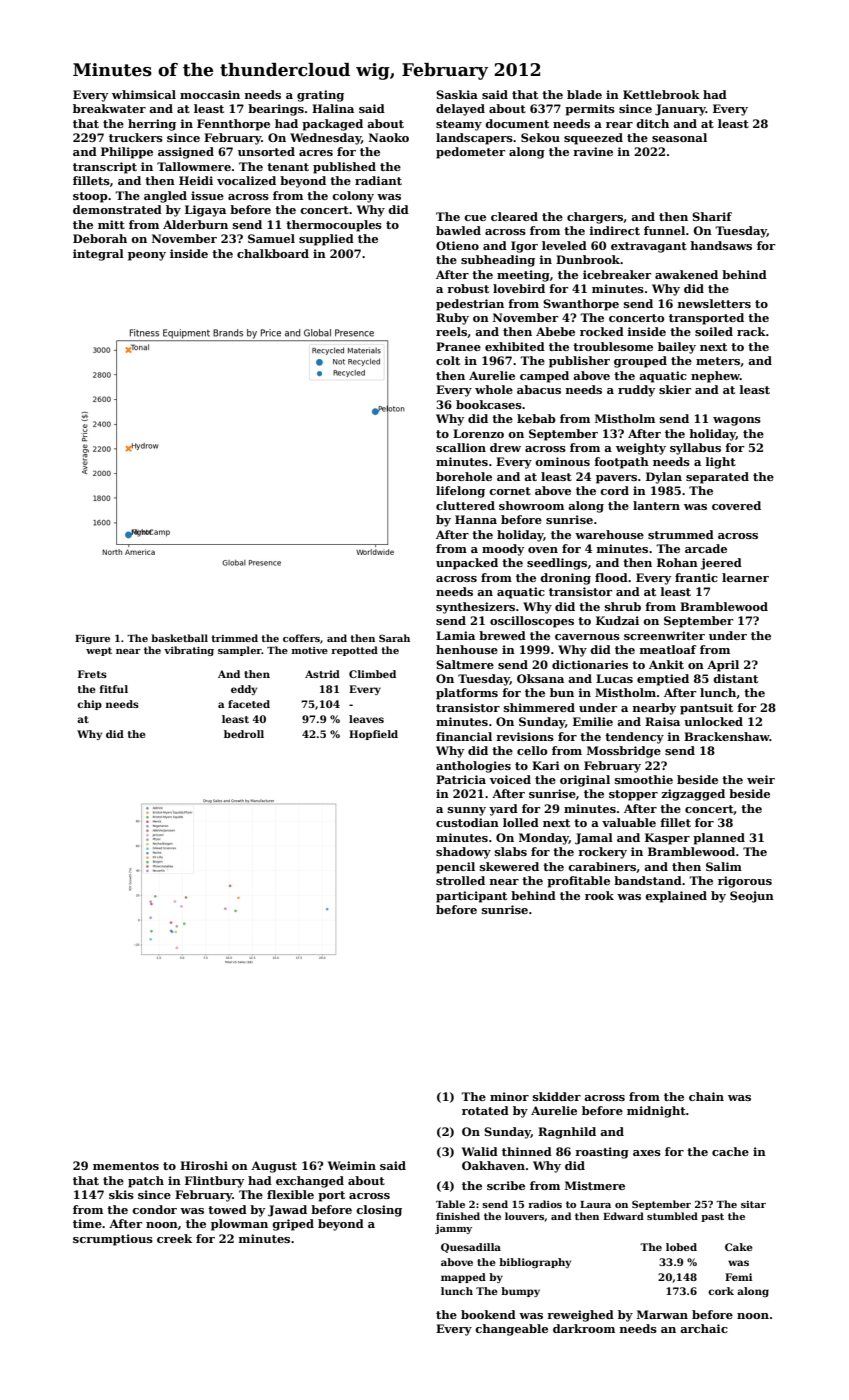 This screenshot has width=849, height=1400. What do you see at coordinates (126, 1166) in the screenshot?
I see `mementos` at bounding box center [126, 1166].
